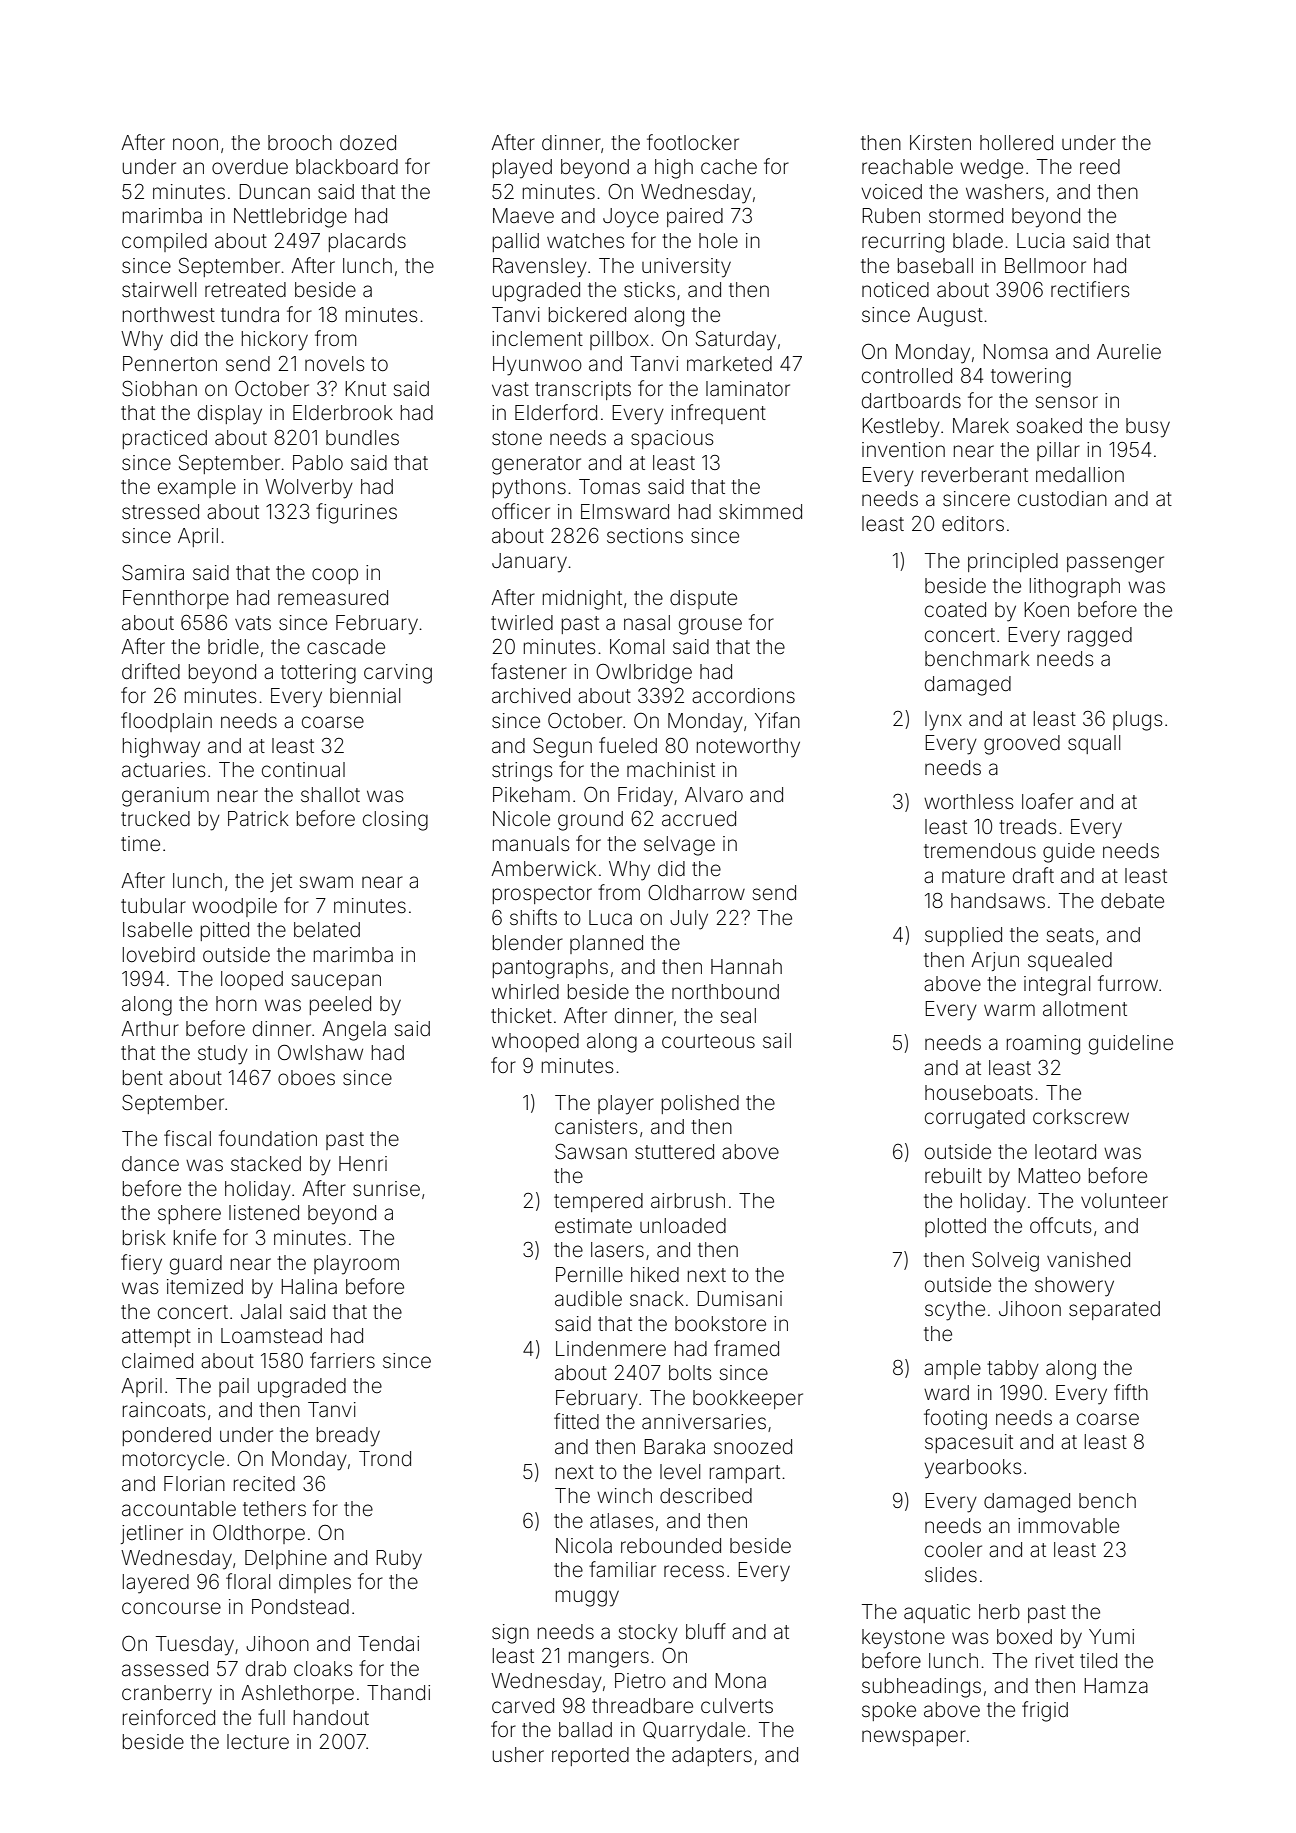 The width and height of the page is (1296, 1833). Describe the element at coordinates (743, 695) in the page. I see `accordions` at that location.
